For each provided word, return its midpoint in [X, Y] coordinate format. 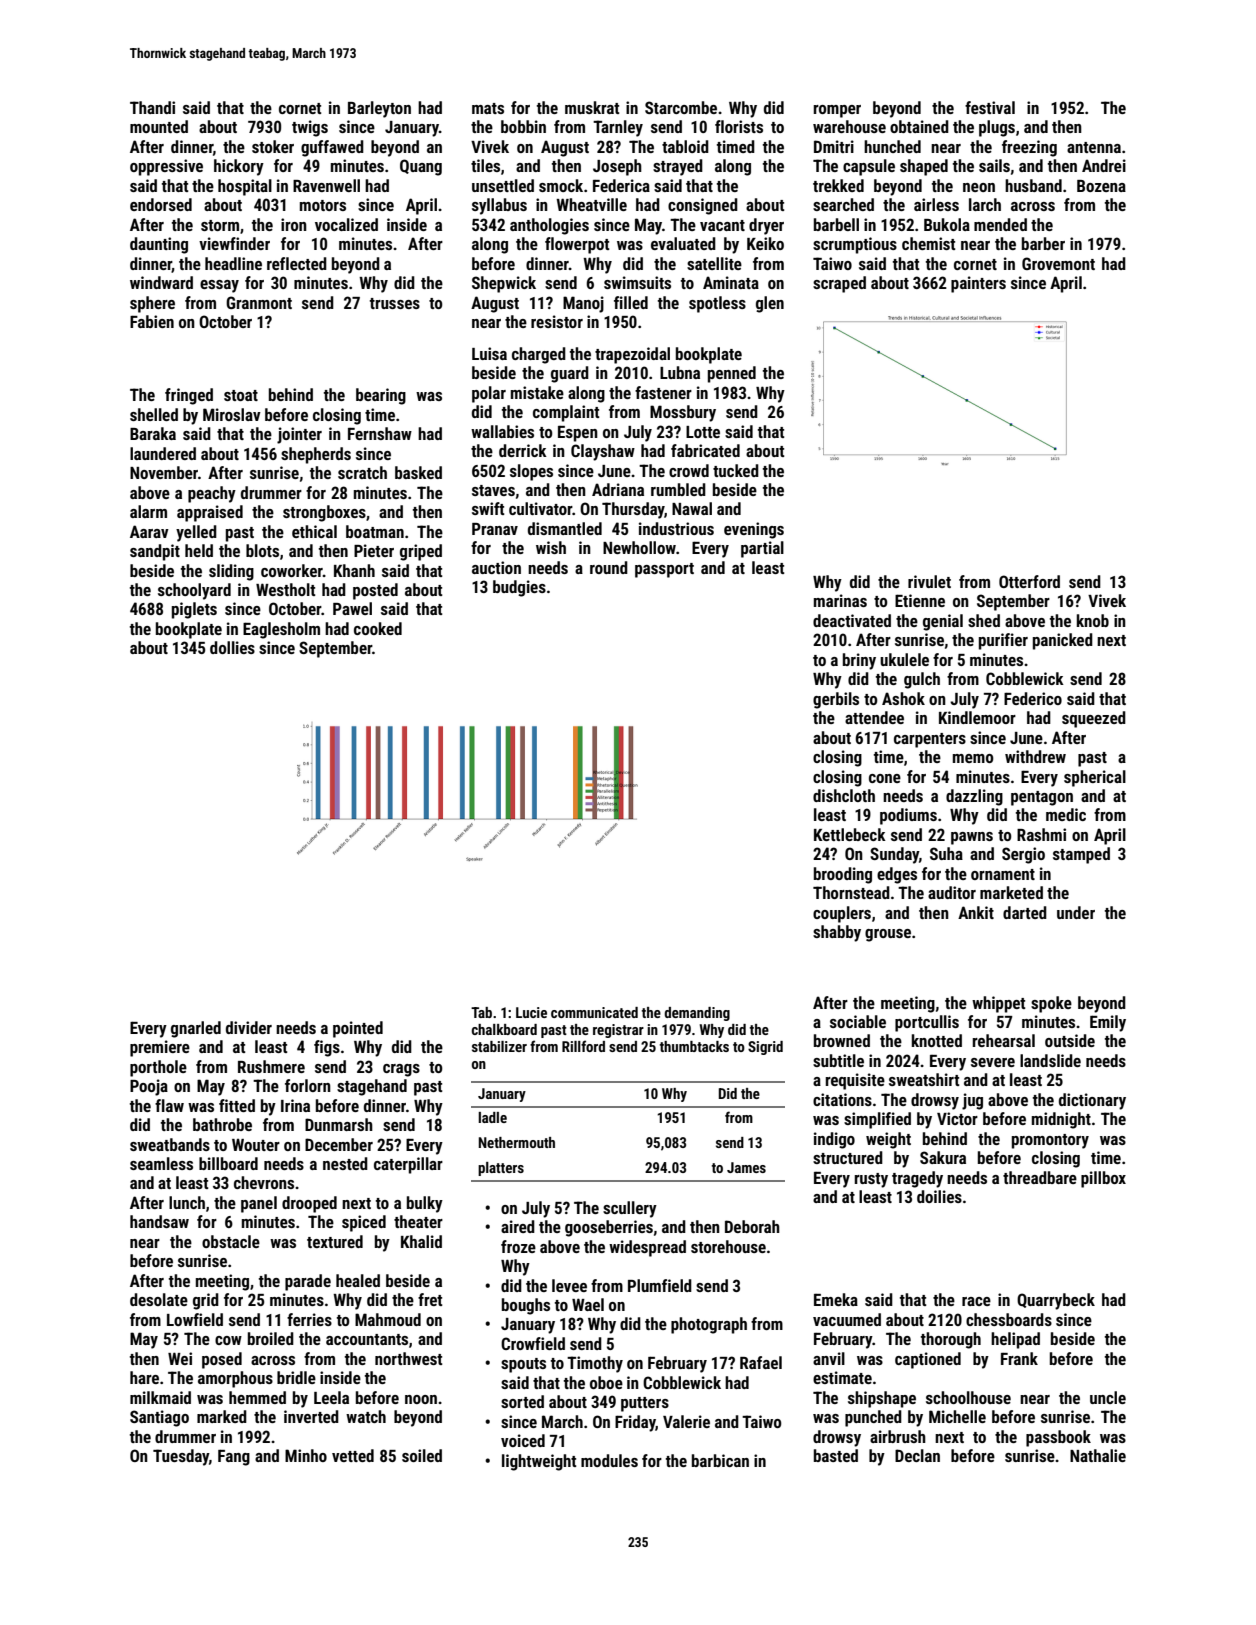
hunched [892, 146]
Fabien [152, 321]
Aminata [731, 282]
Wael [588, 1304]
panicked [1063, 641]
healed [358, 1280]
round [609, 567]
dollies [232, 647]
